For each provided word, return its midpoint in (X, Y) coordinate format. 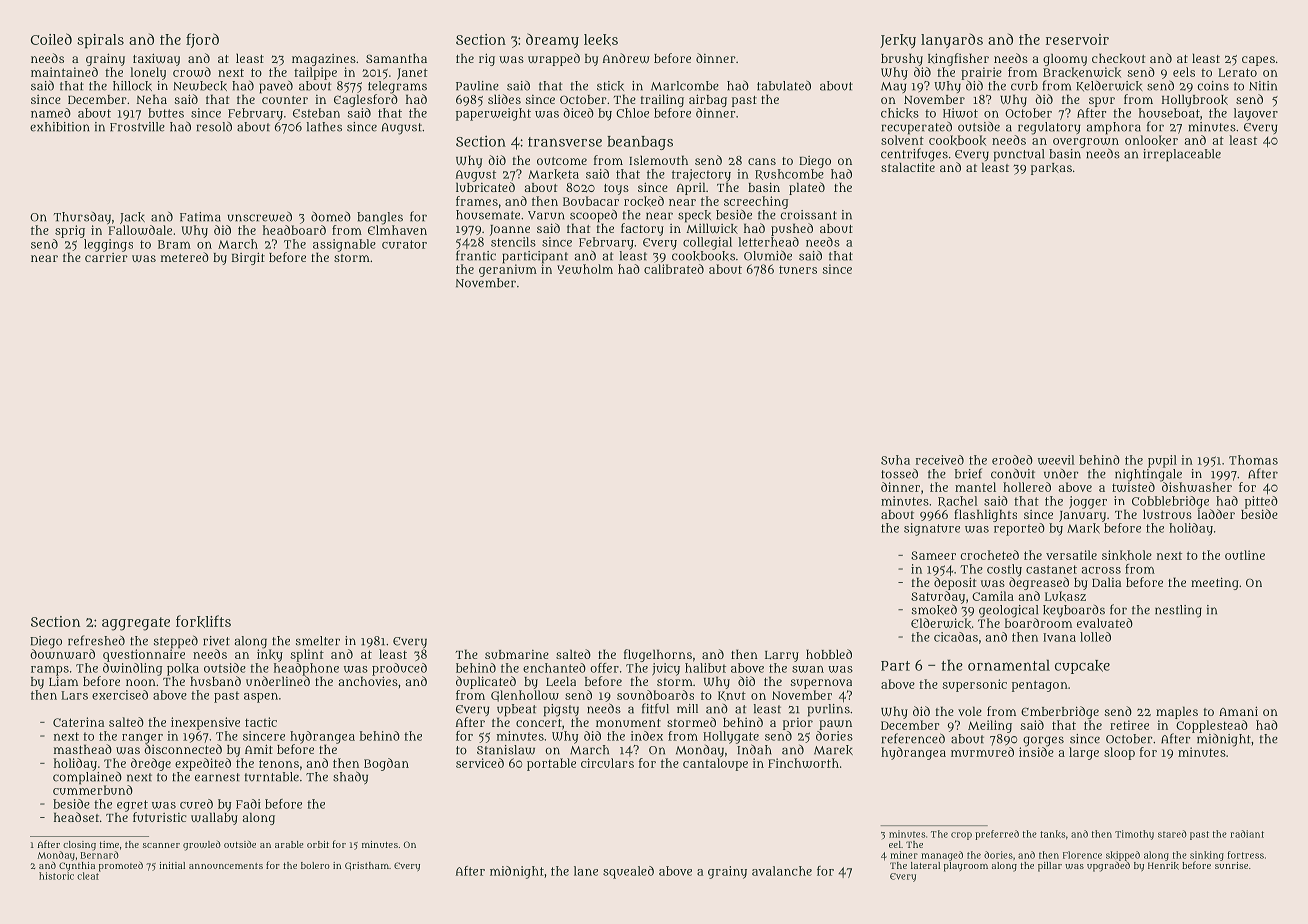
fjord (202, 40)
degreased (1039, 583)
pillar (1050, 867)
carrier (106, 257)
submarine (517, 654)
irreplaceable (1182, 155)
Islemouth (658, 160)
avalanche (782, 871)
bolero (315, 865)
